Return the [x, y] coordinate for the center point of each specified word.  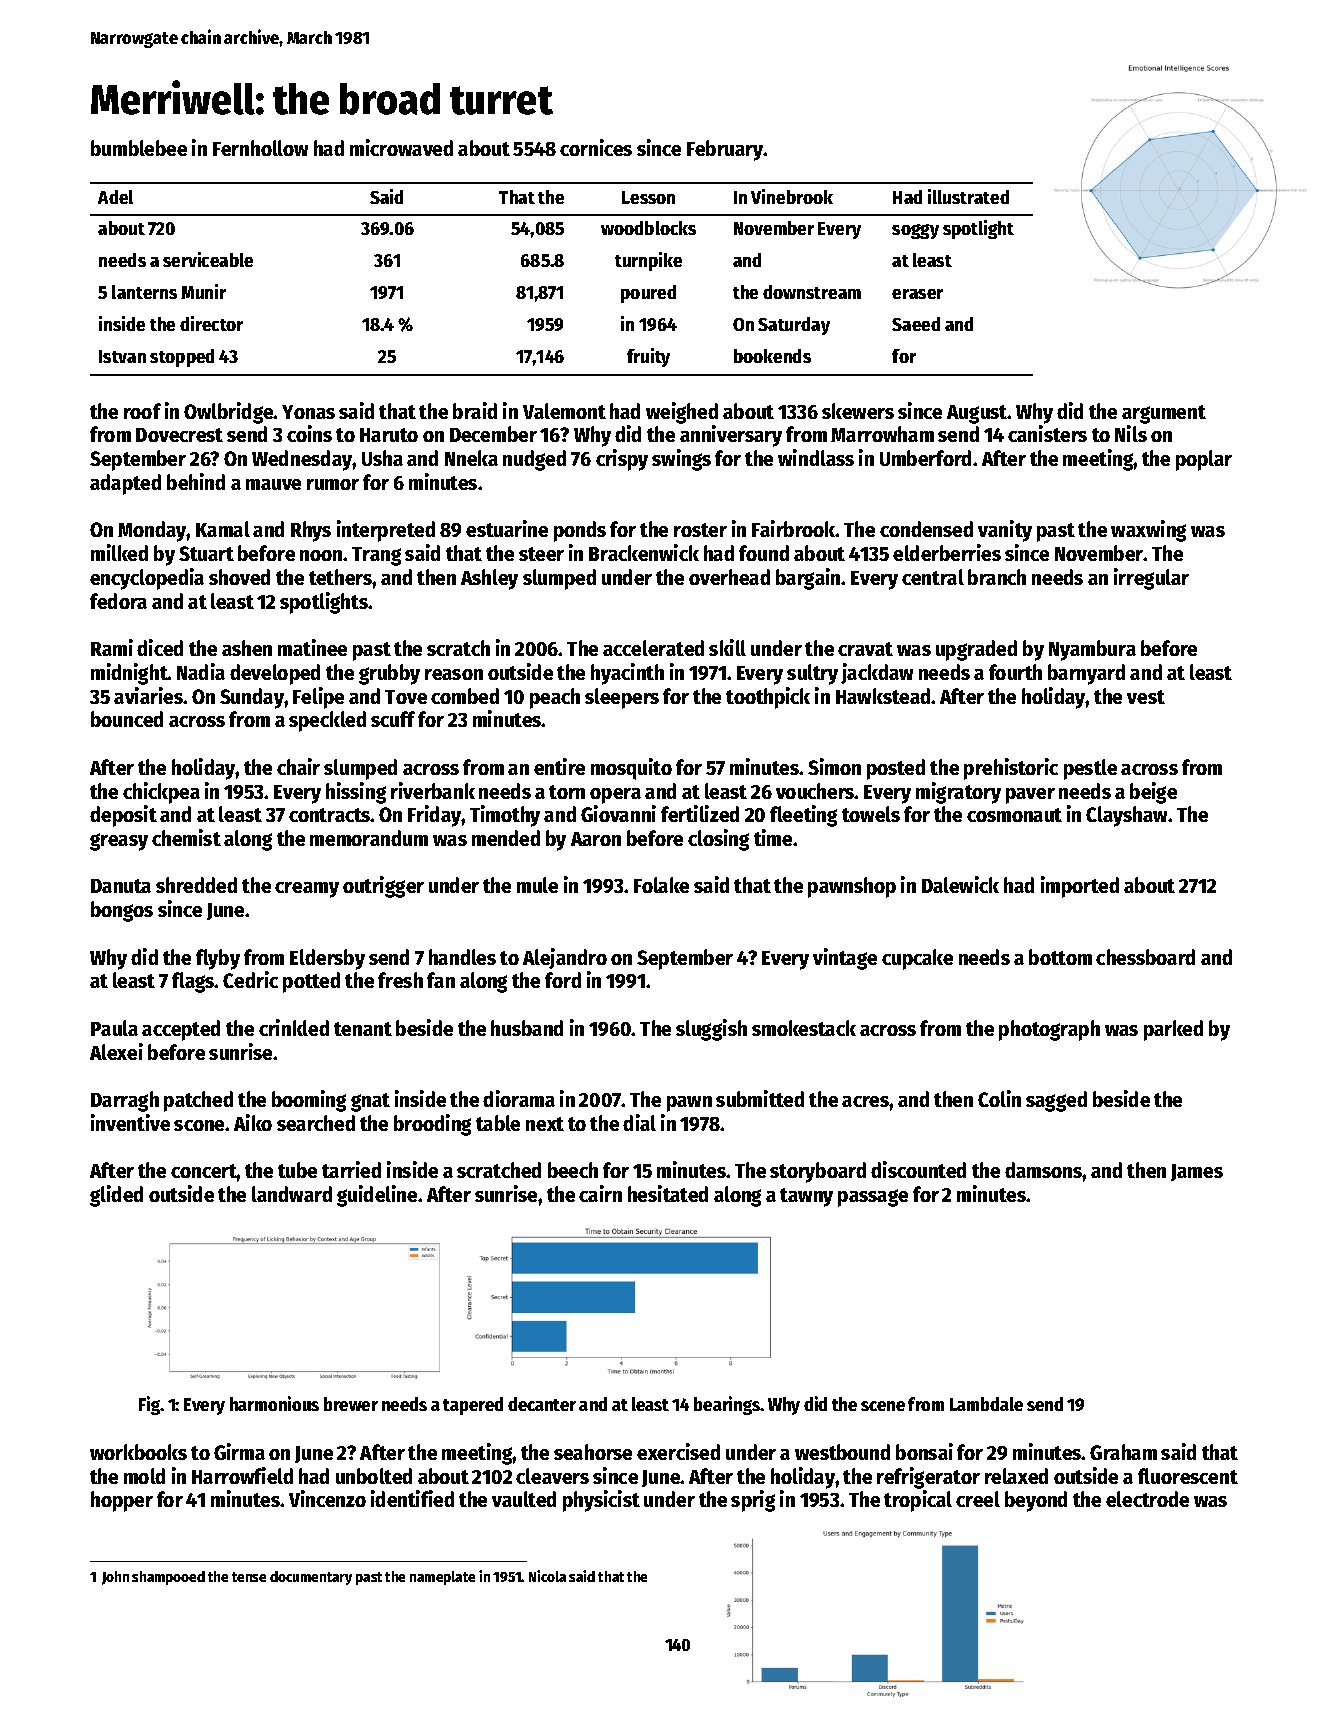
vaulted [524, 1499]
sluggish [711, 1030]
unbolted [374, 1476]
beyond [1036, 1501]
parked [1173, 1030]
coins [309, 433]
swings [681, 460]
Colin [999, 1098]
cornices [596, 147]
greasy [119, 842]
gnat [370, 1102]
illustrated [968, 196]
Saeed [916, 324]
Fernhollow [260, 148]
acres [865, 1101]
